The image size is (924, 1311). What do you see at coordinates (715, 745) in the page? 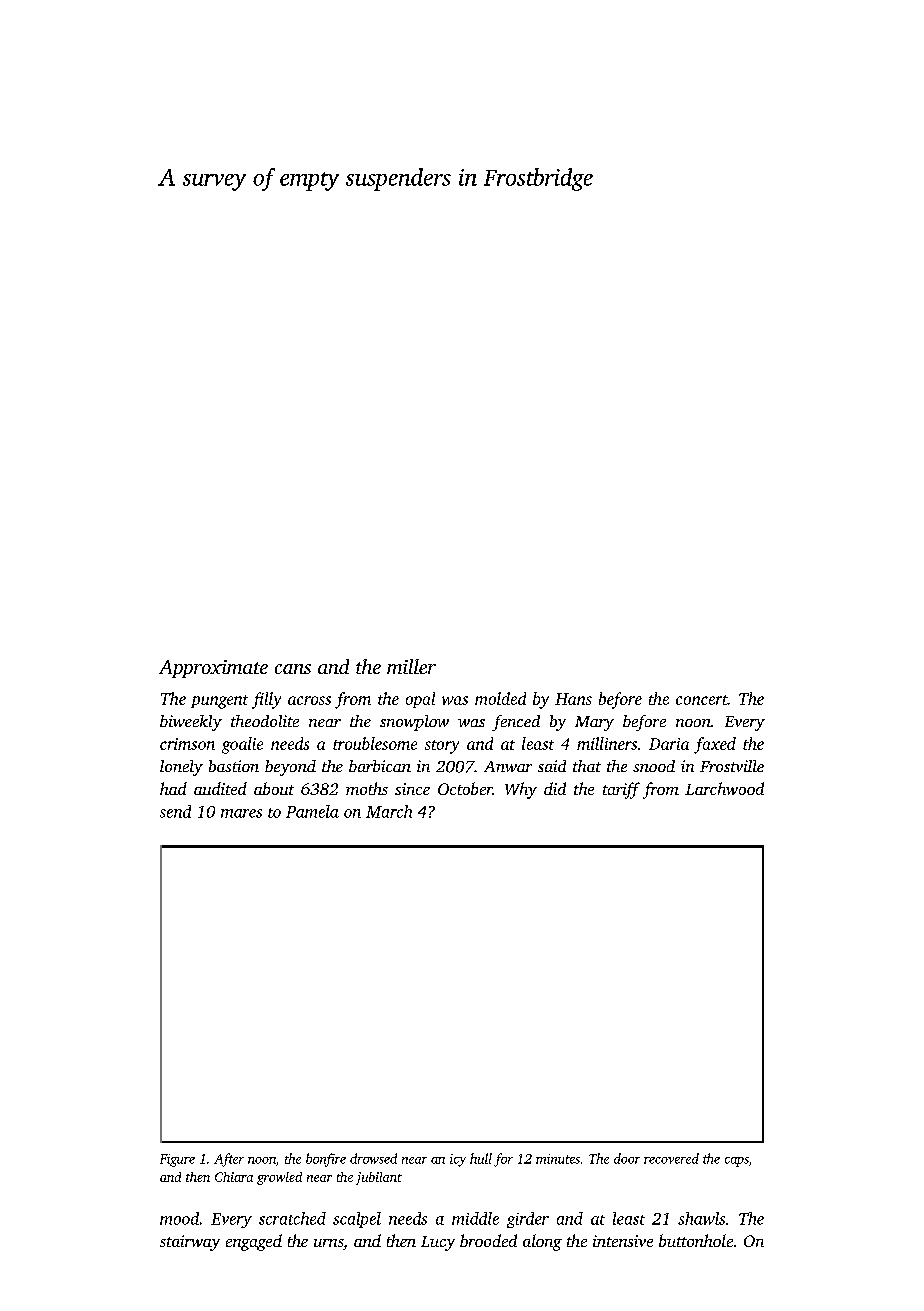
I see `faxed` at bounding box center [715, 745].
